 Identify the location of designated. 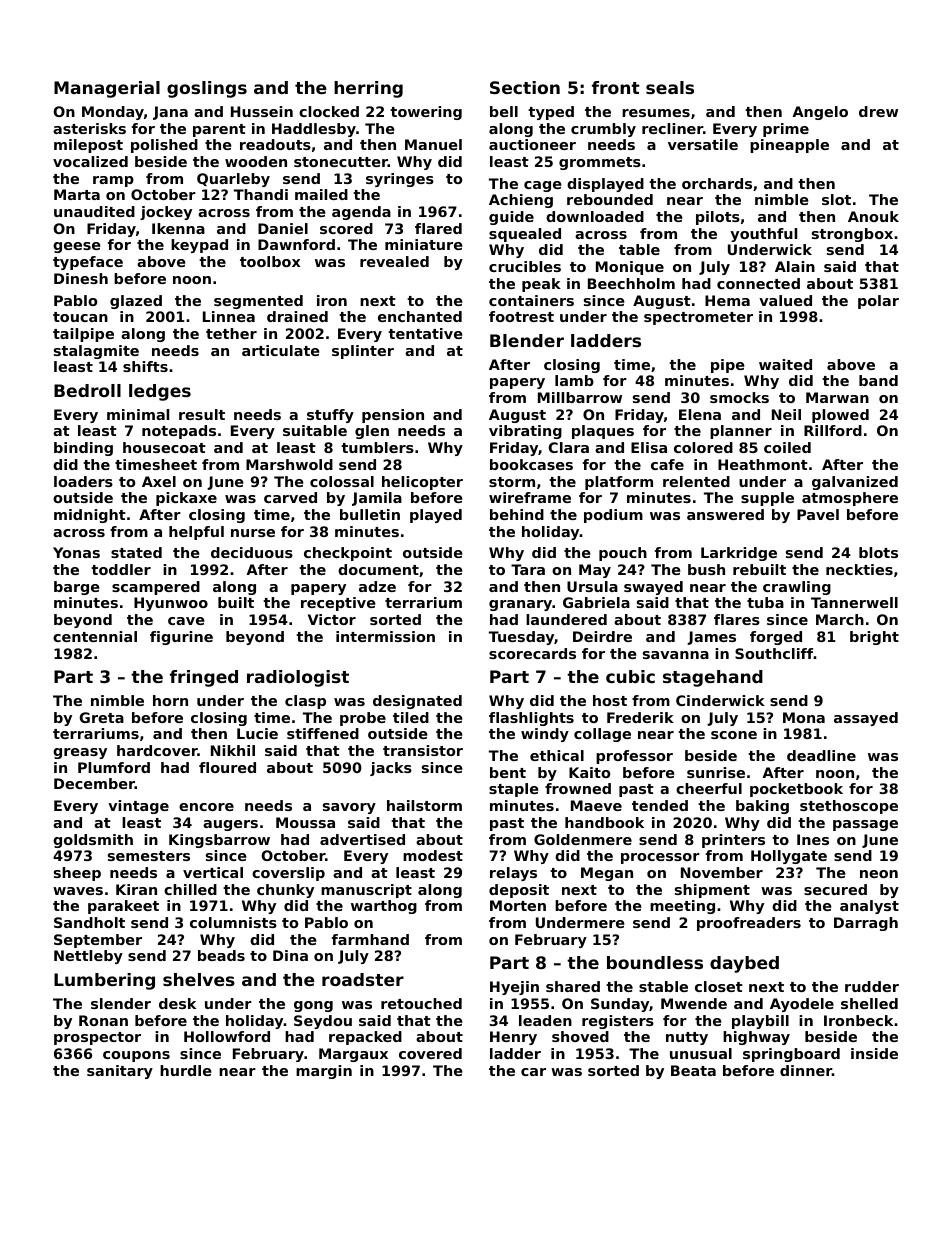
(417, 702).
